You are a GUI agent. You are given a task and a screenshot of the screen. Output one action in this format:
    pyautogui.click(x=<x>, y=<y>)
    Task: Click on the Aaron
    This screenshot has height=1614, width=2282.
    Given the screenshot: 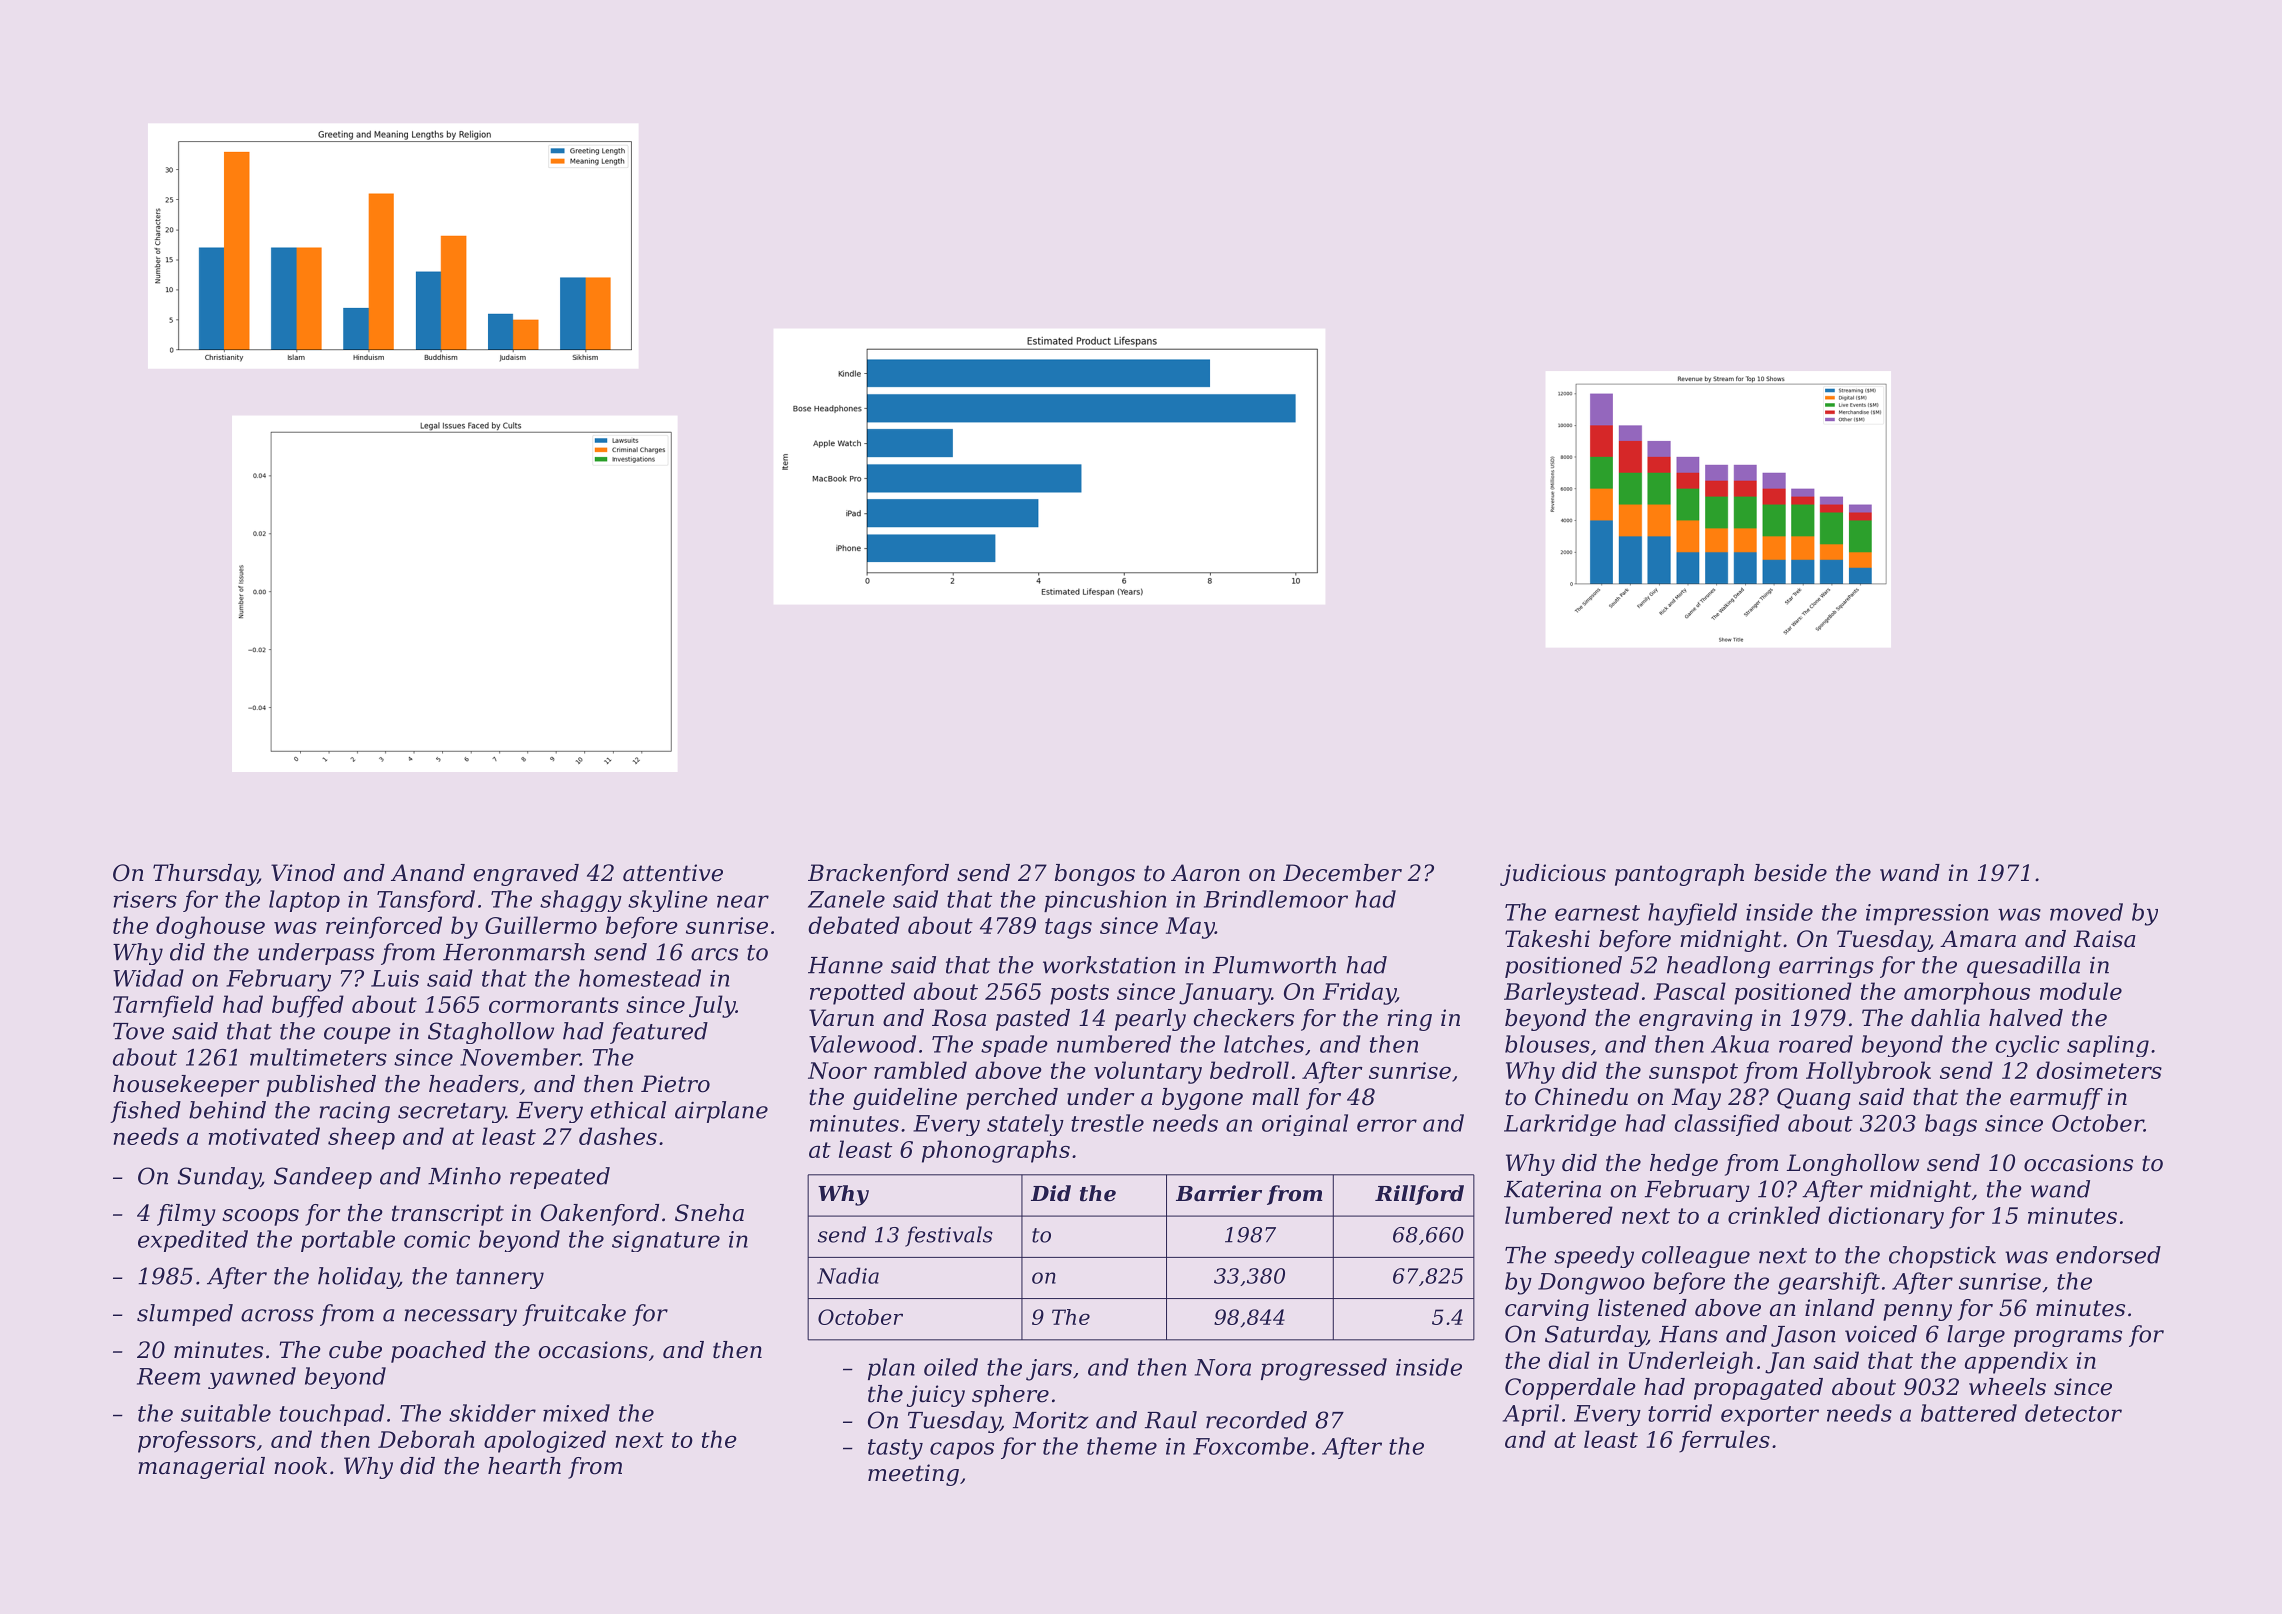 What is the action you would take?
    pyautogui.click(x=1205, y=873)
